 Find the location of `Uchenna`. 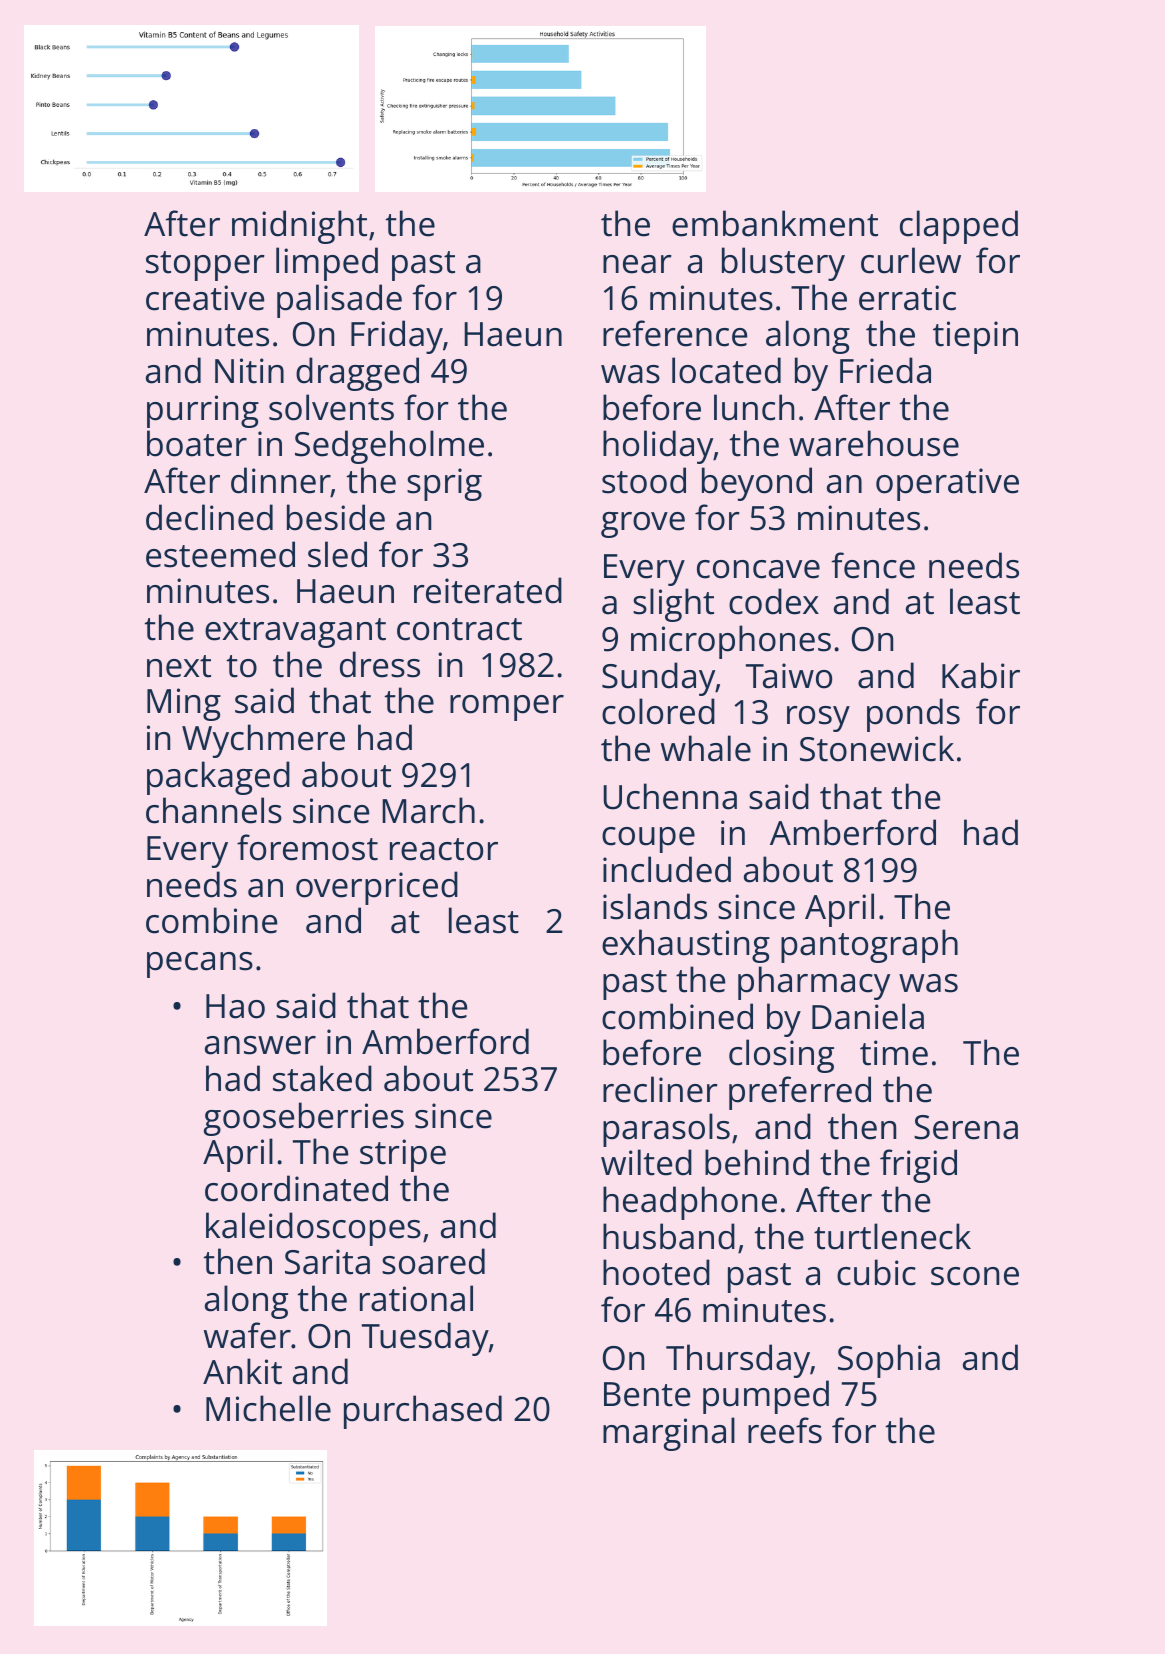

Uchenna is located at coordinates (670, 796).
